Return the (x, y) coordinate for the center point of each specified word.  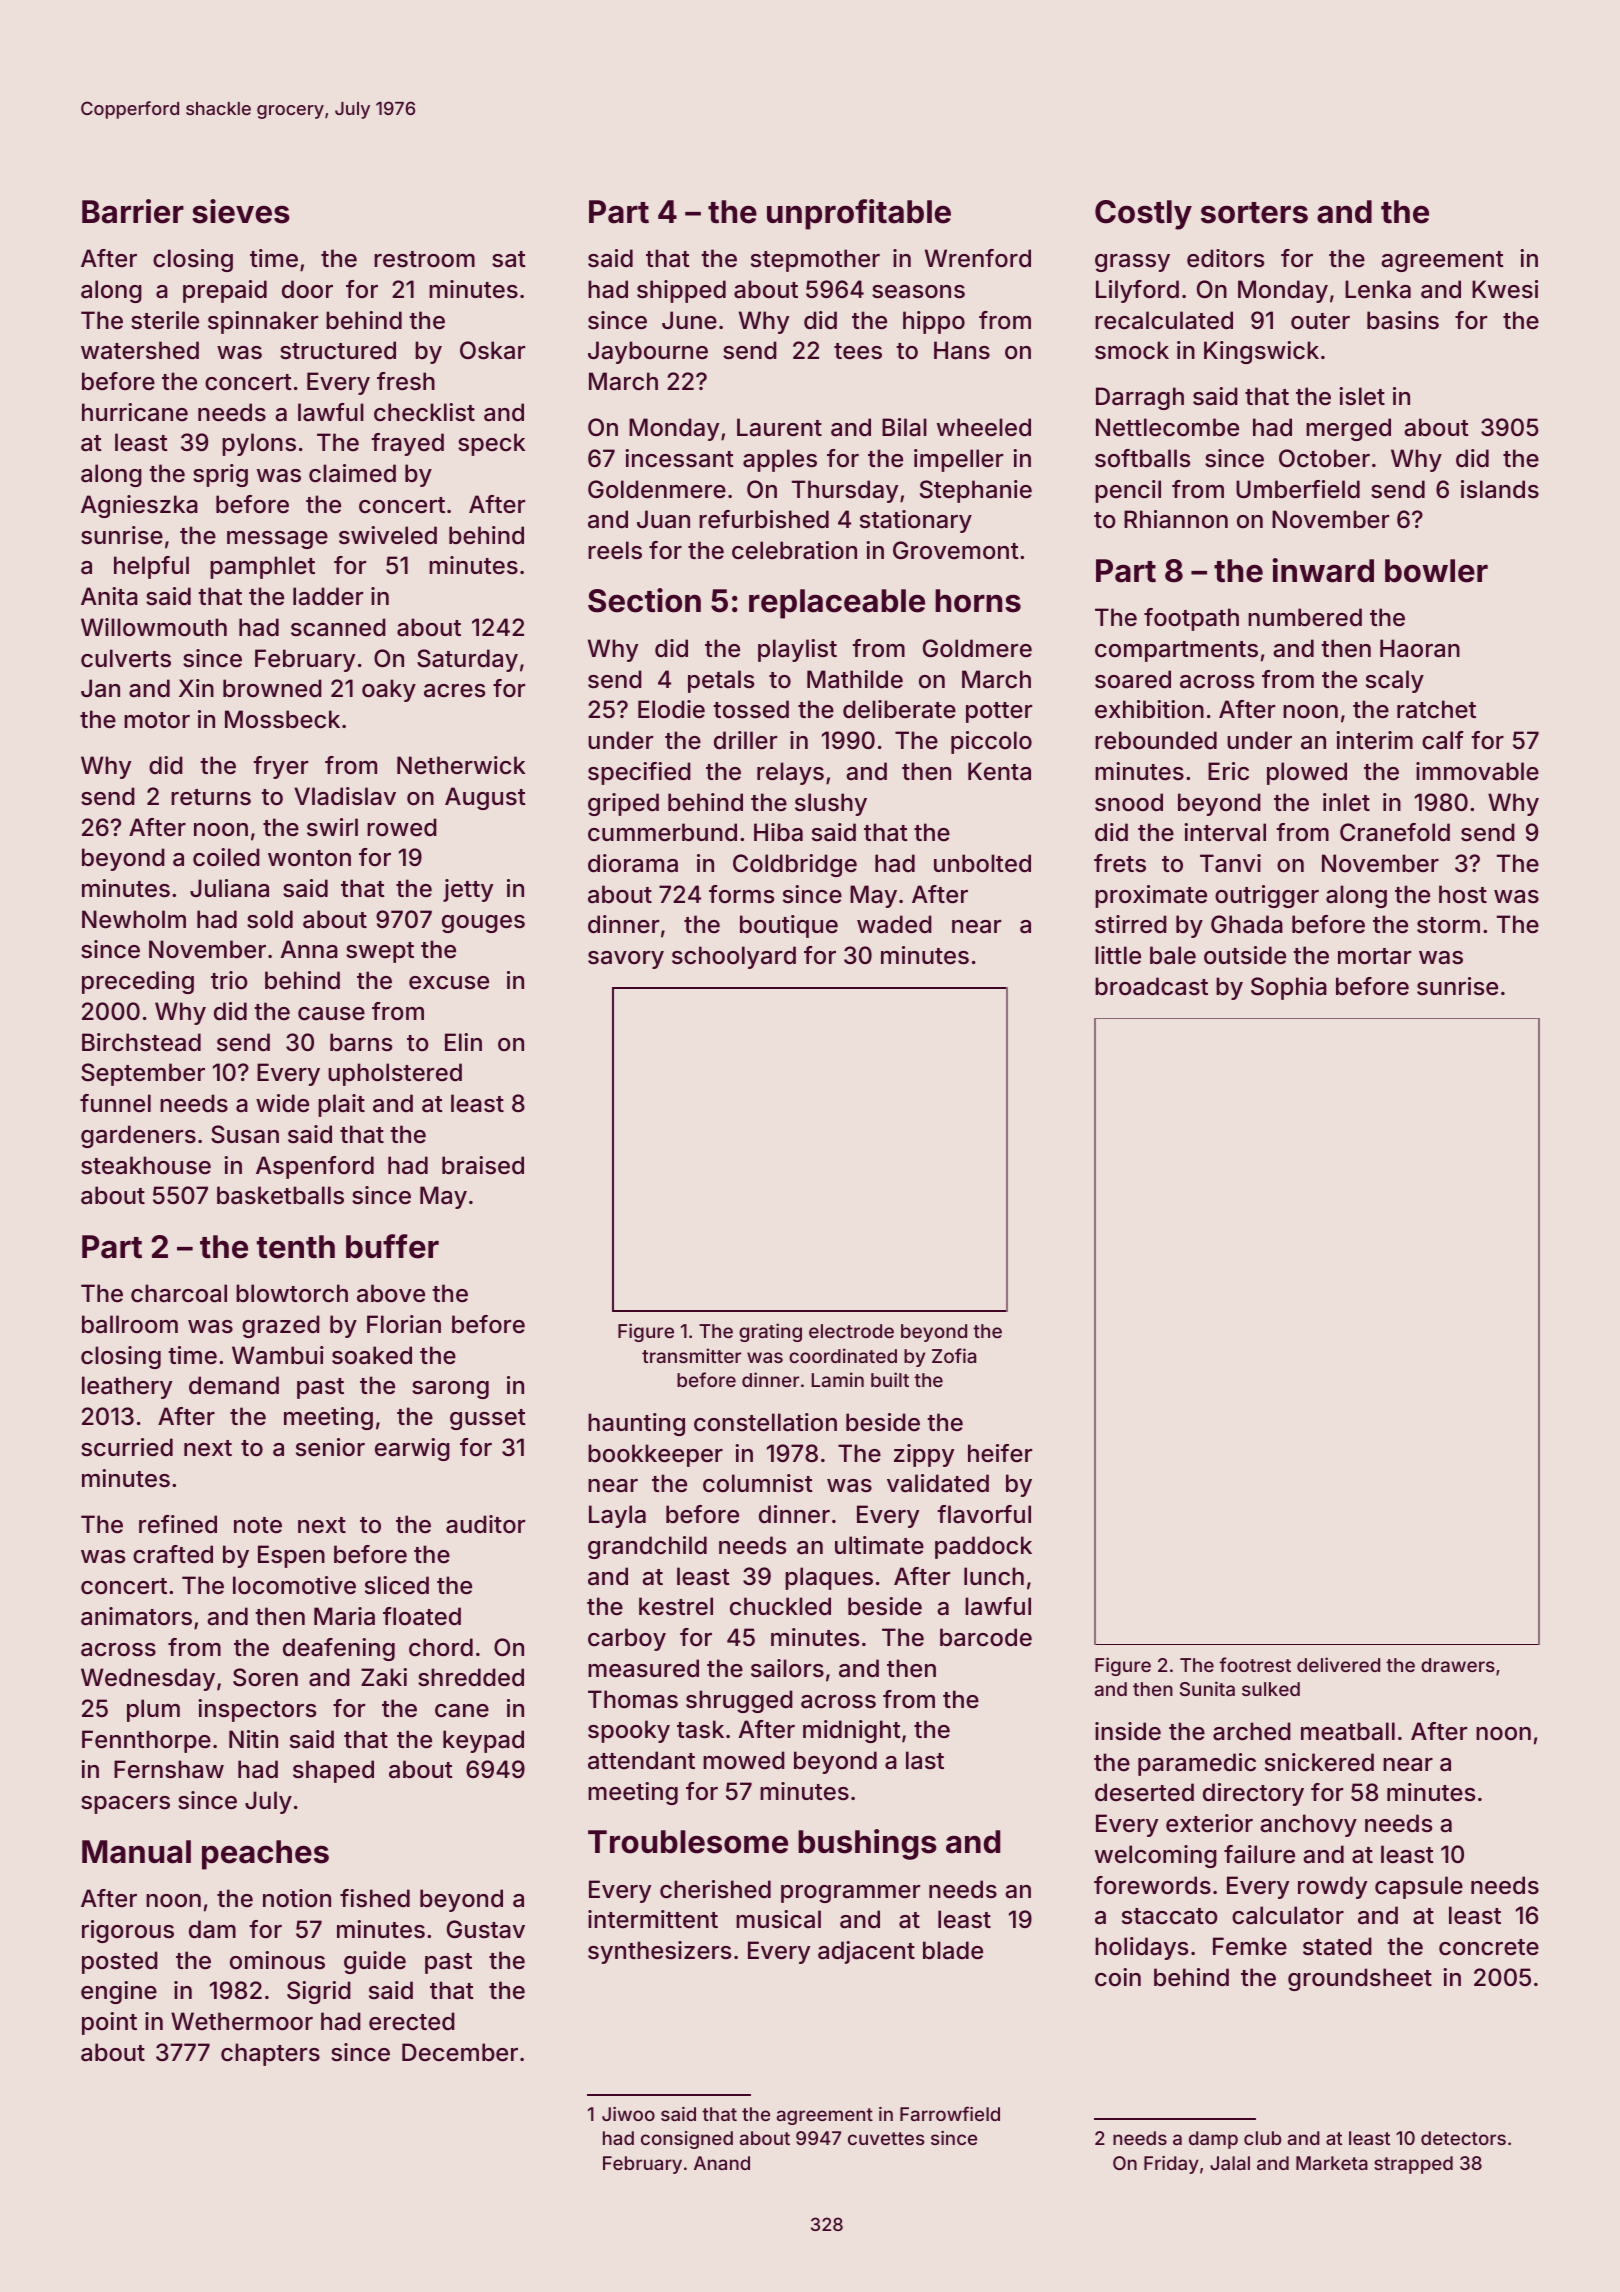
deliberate (899, 709)
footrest (1255, 1664)
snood (1129, 802)
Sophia (1289, 988)
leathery (127, 1387)
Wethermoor (242, 2021)
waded (894, 924)
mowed (744, 1760)
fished (375, 1898)
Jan (100, 688)
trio (229, 980)
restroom (424, 259)
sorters (1254, 213)
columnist (758, 1483)
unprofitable (859, 214)
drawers (1458, 1665)
